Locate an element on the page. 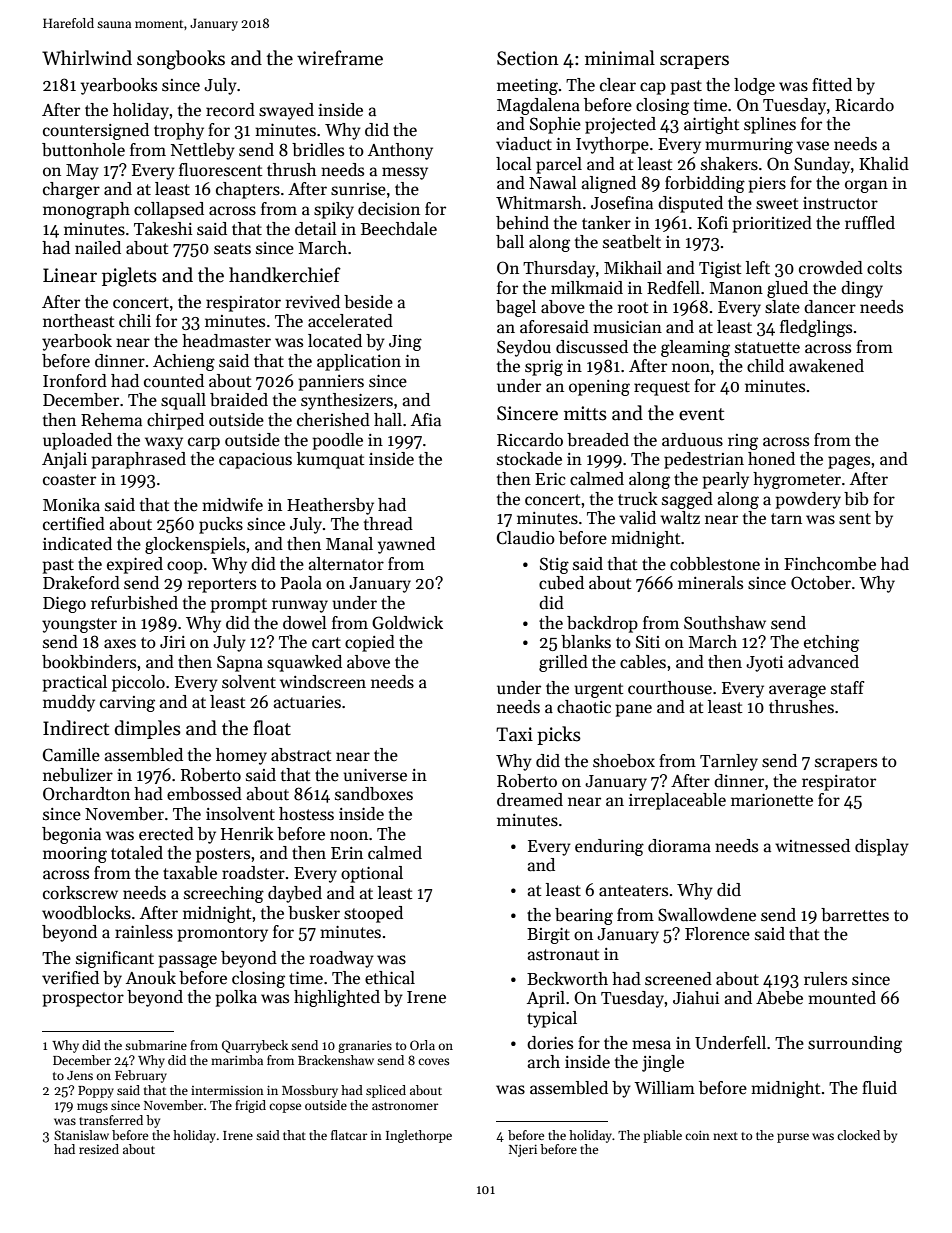  record is located at coordinates (230, 110).
